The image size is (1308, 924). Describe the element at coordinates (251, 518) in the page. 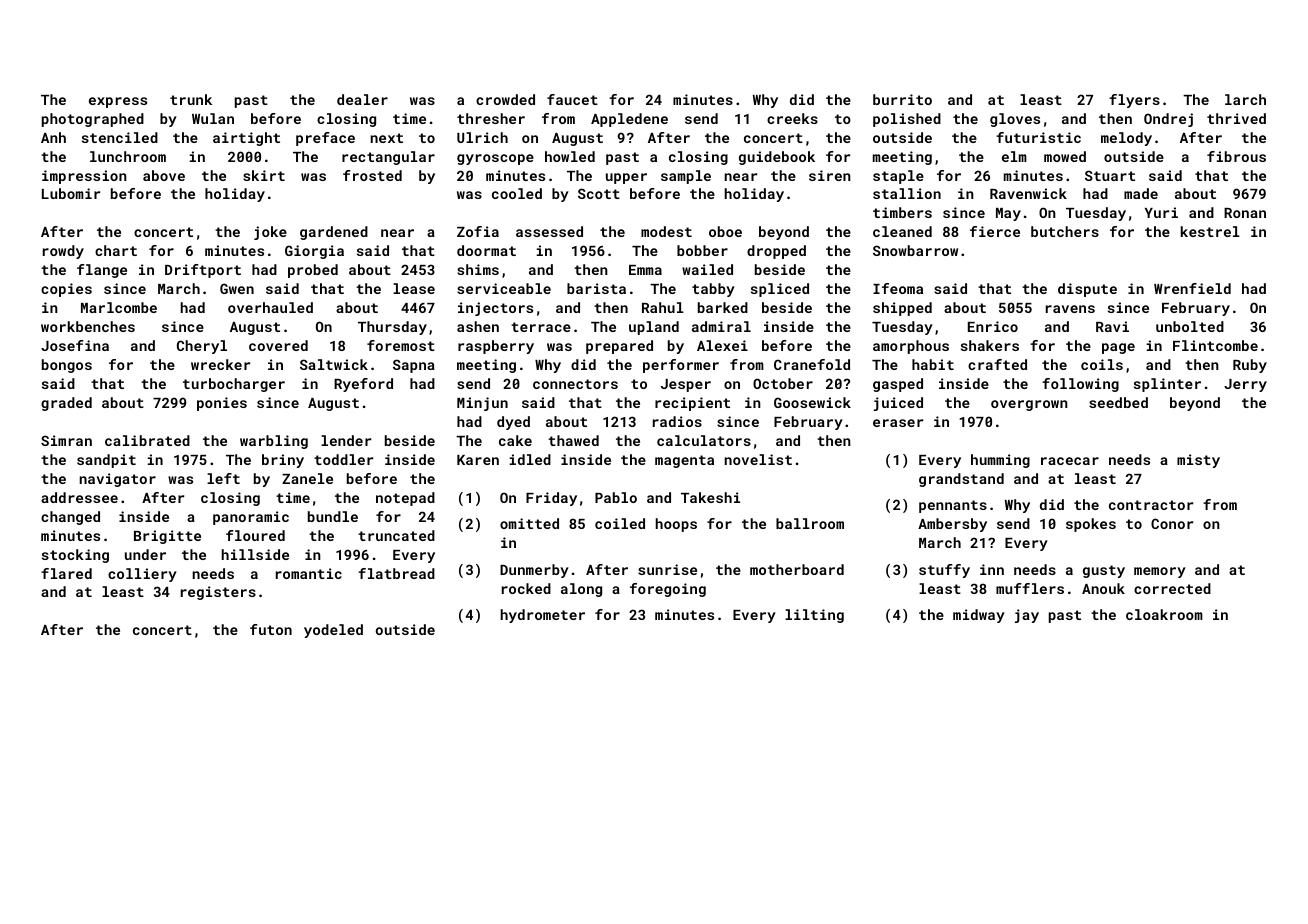

I see `panoramic` at that location.
